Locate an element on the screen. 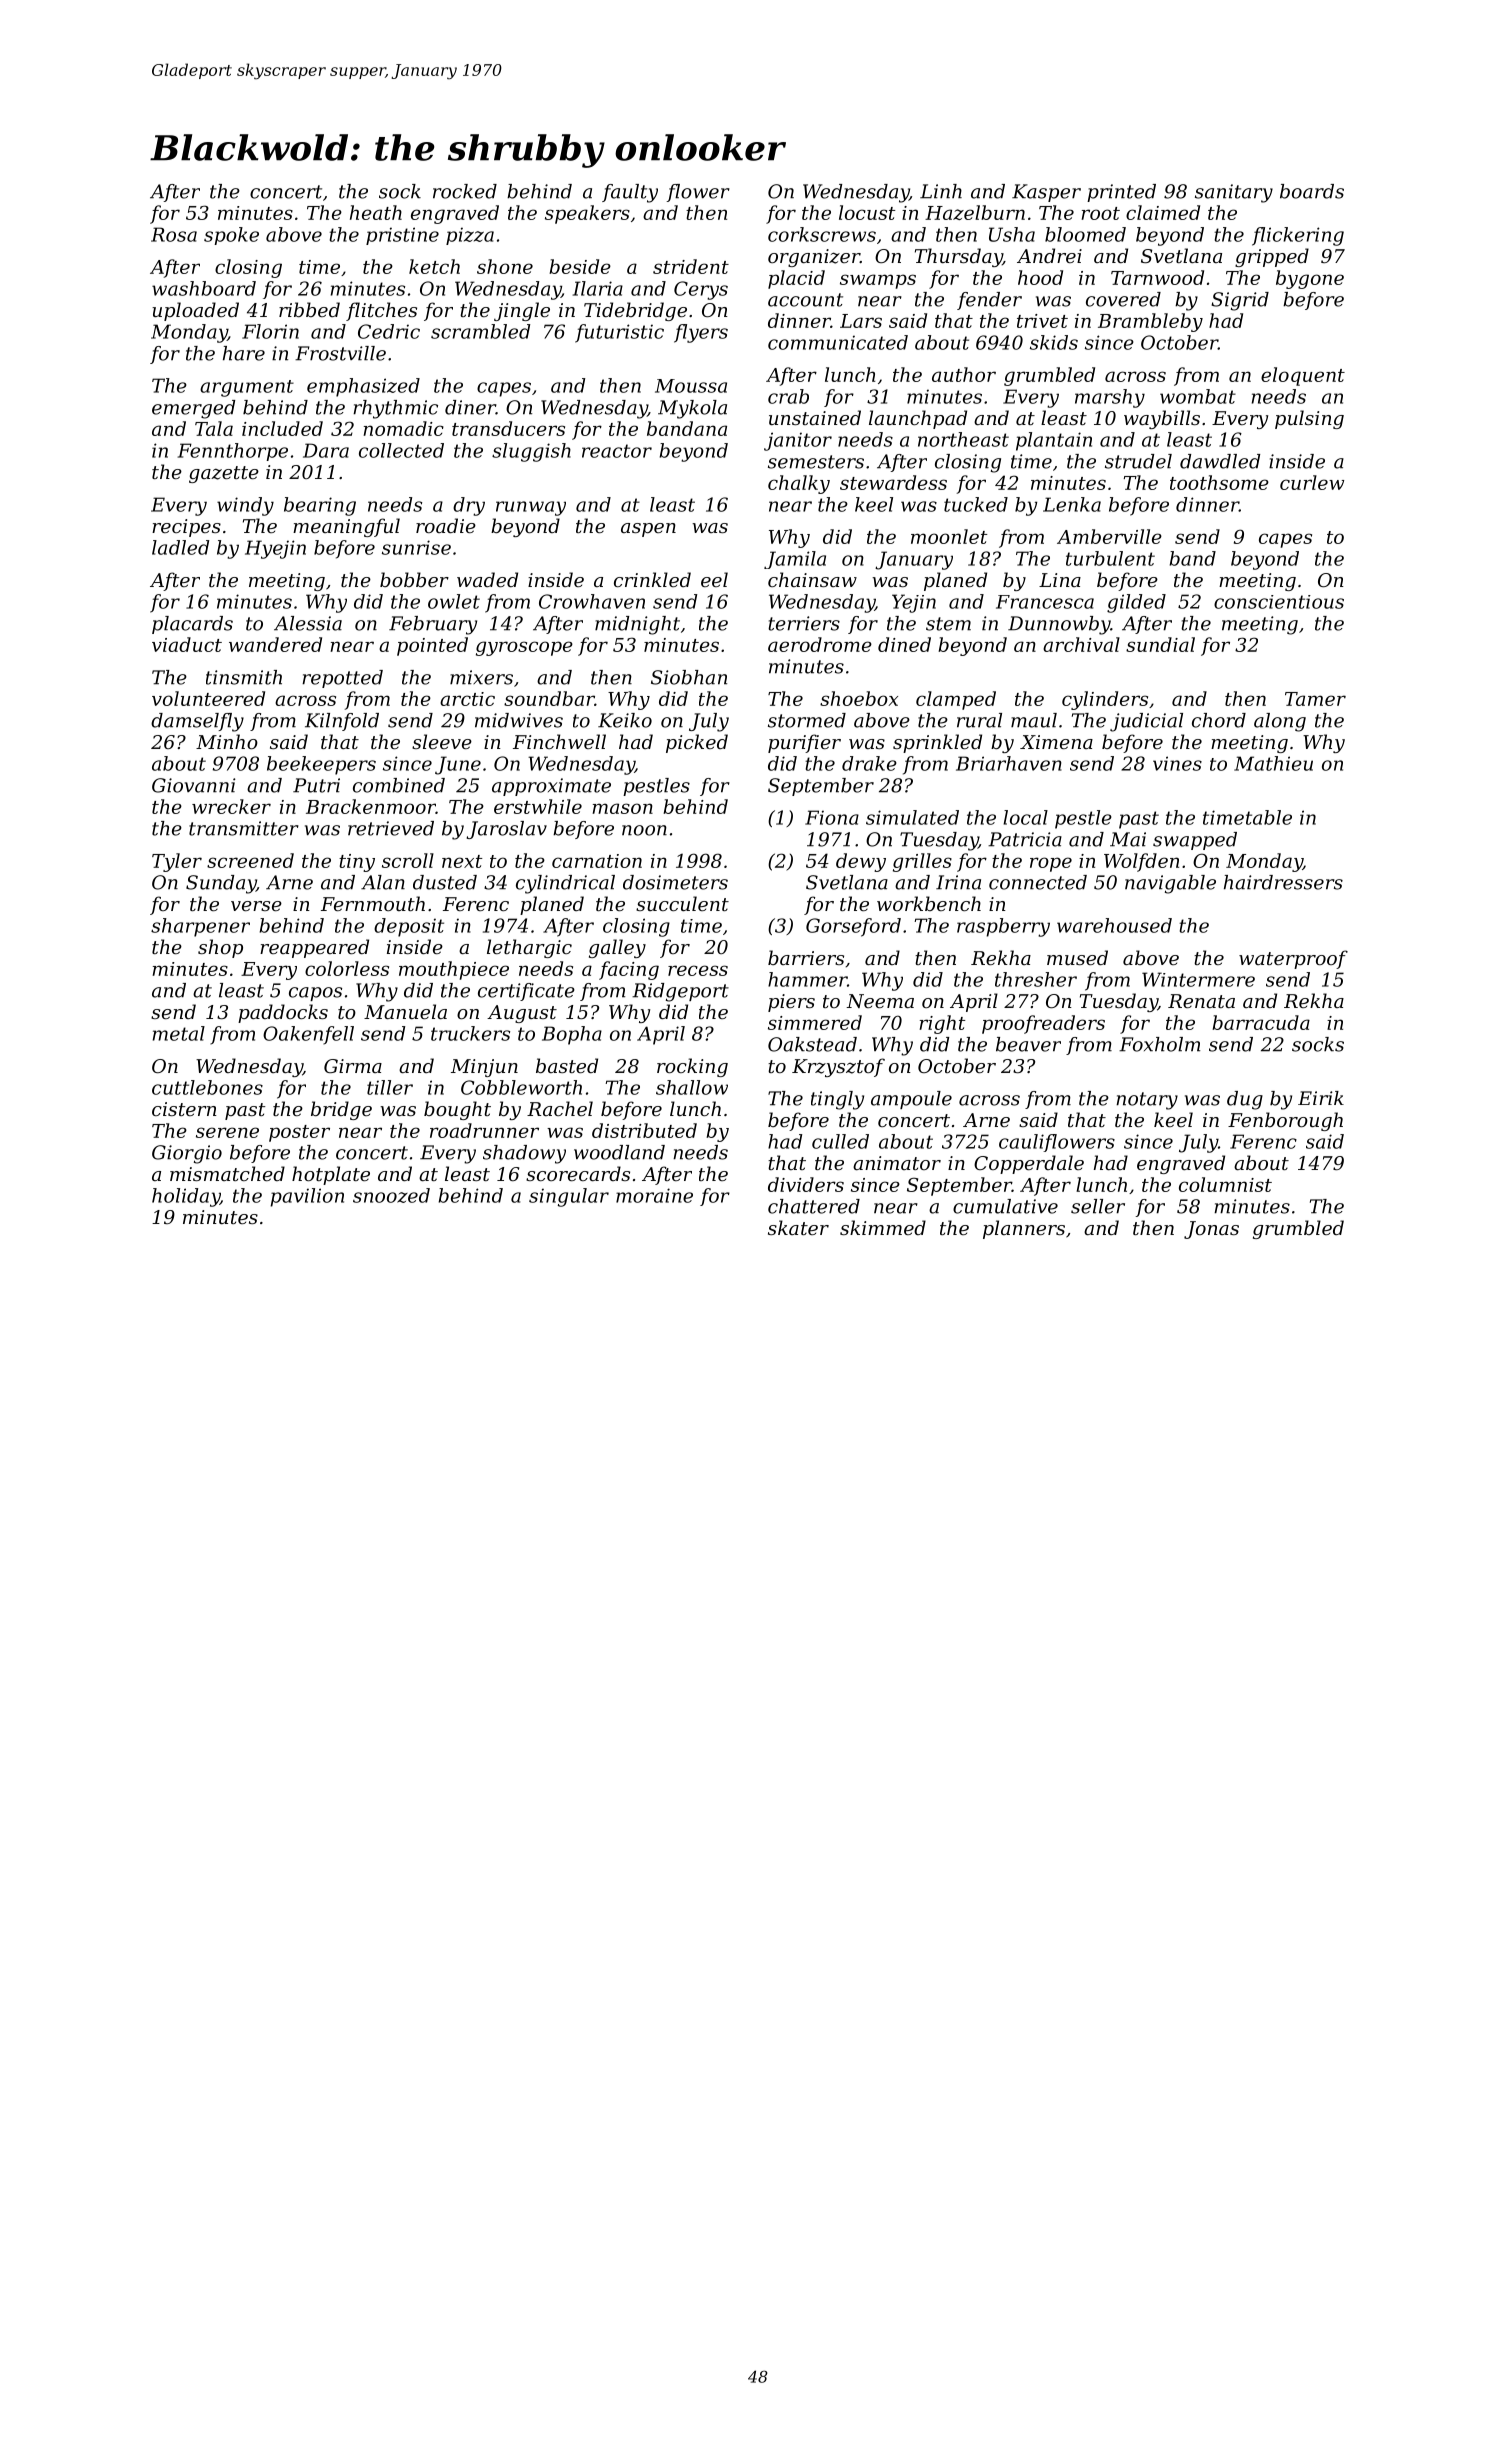 This screenshot has height=2464, width=1496. marshy is located at coordinates (1110, 398).
